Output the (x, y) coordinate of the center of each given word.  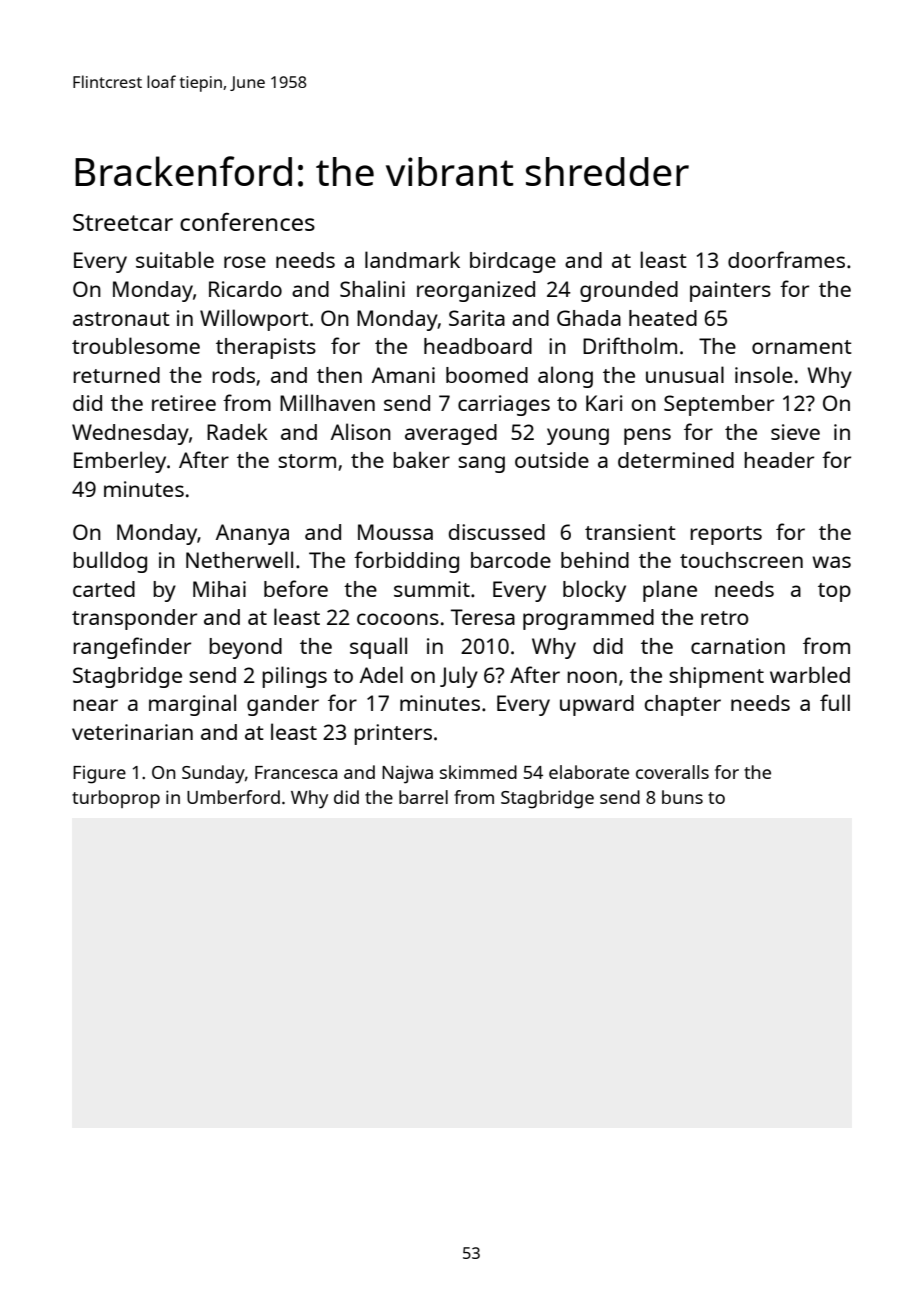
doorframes (786, 259)
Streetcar (123, 222)
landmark (412, 259)
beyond (245, 648)
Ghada (589, 318)
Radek (237, 431)
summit (432, 589)
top (834, 592)
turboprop (116, 799)
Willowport (254, 320)
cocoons (398, 619)
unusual (685, 374)
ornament (802, 347)
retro (725, 618)
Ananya (252, 534)
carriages (504, 405)
